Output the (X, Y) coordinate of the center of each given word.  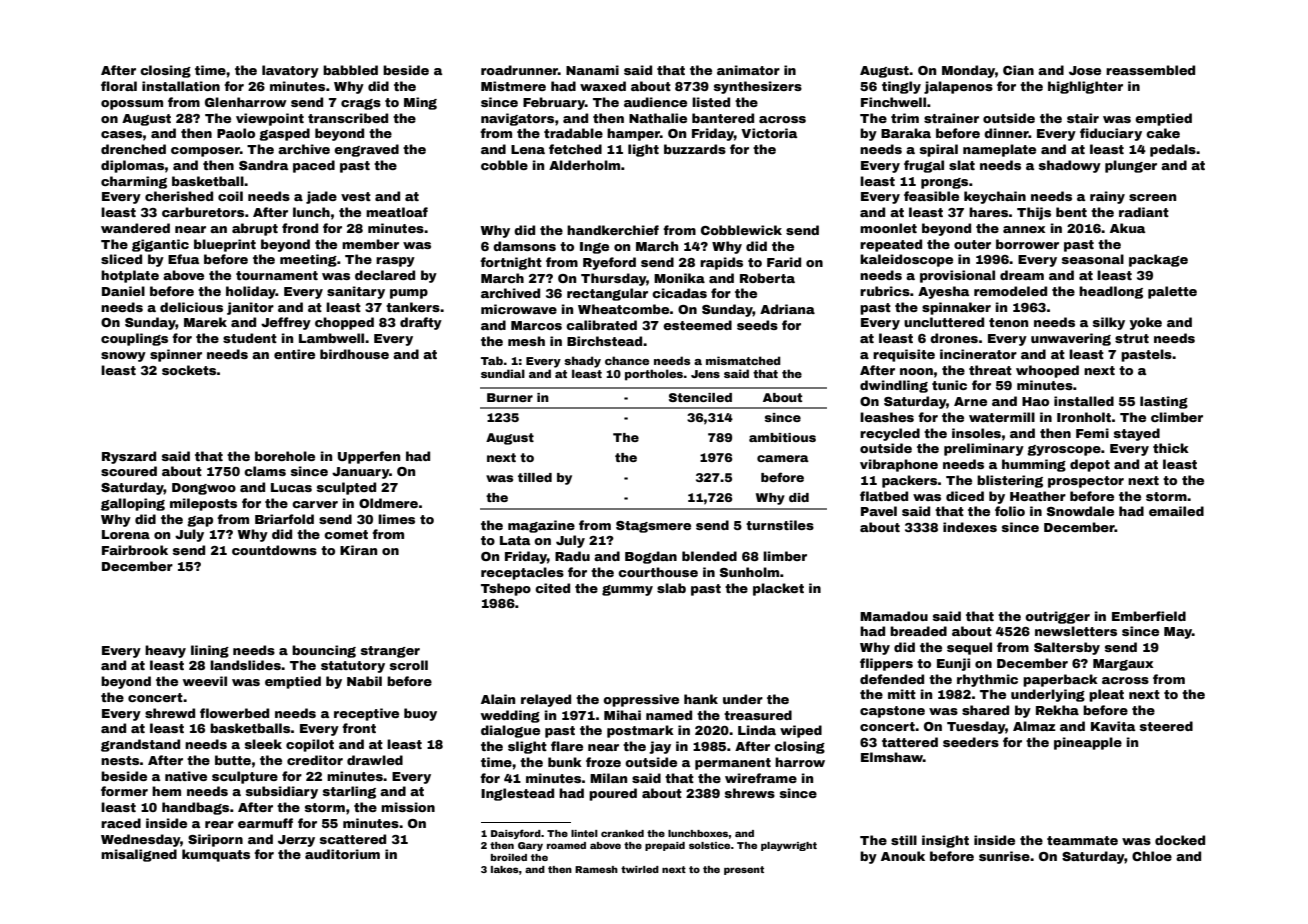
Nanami (592, 70)
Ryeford (609, 263)
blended (709, 556)
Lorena (126, 534)
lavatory (290, 71)
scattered (353, 839)
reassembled (1150, 70)
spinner (176, 355)
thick (1171, 448)
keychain (995, 197)
